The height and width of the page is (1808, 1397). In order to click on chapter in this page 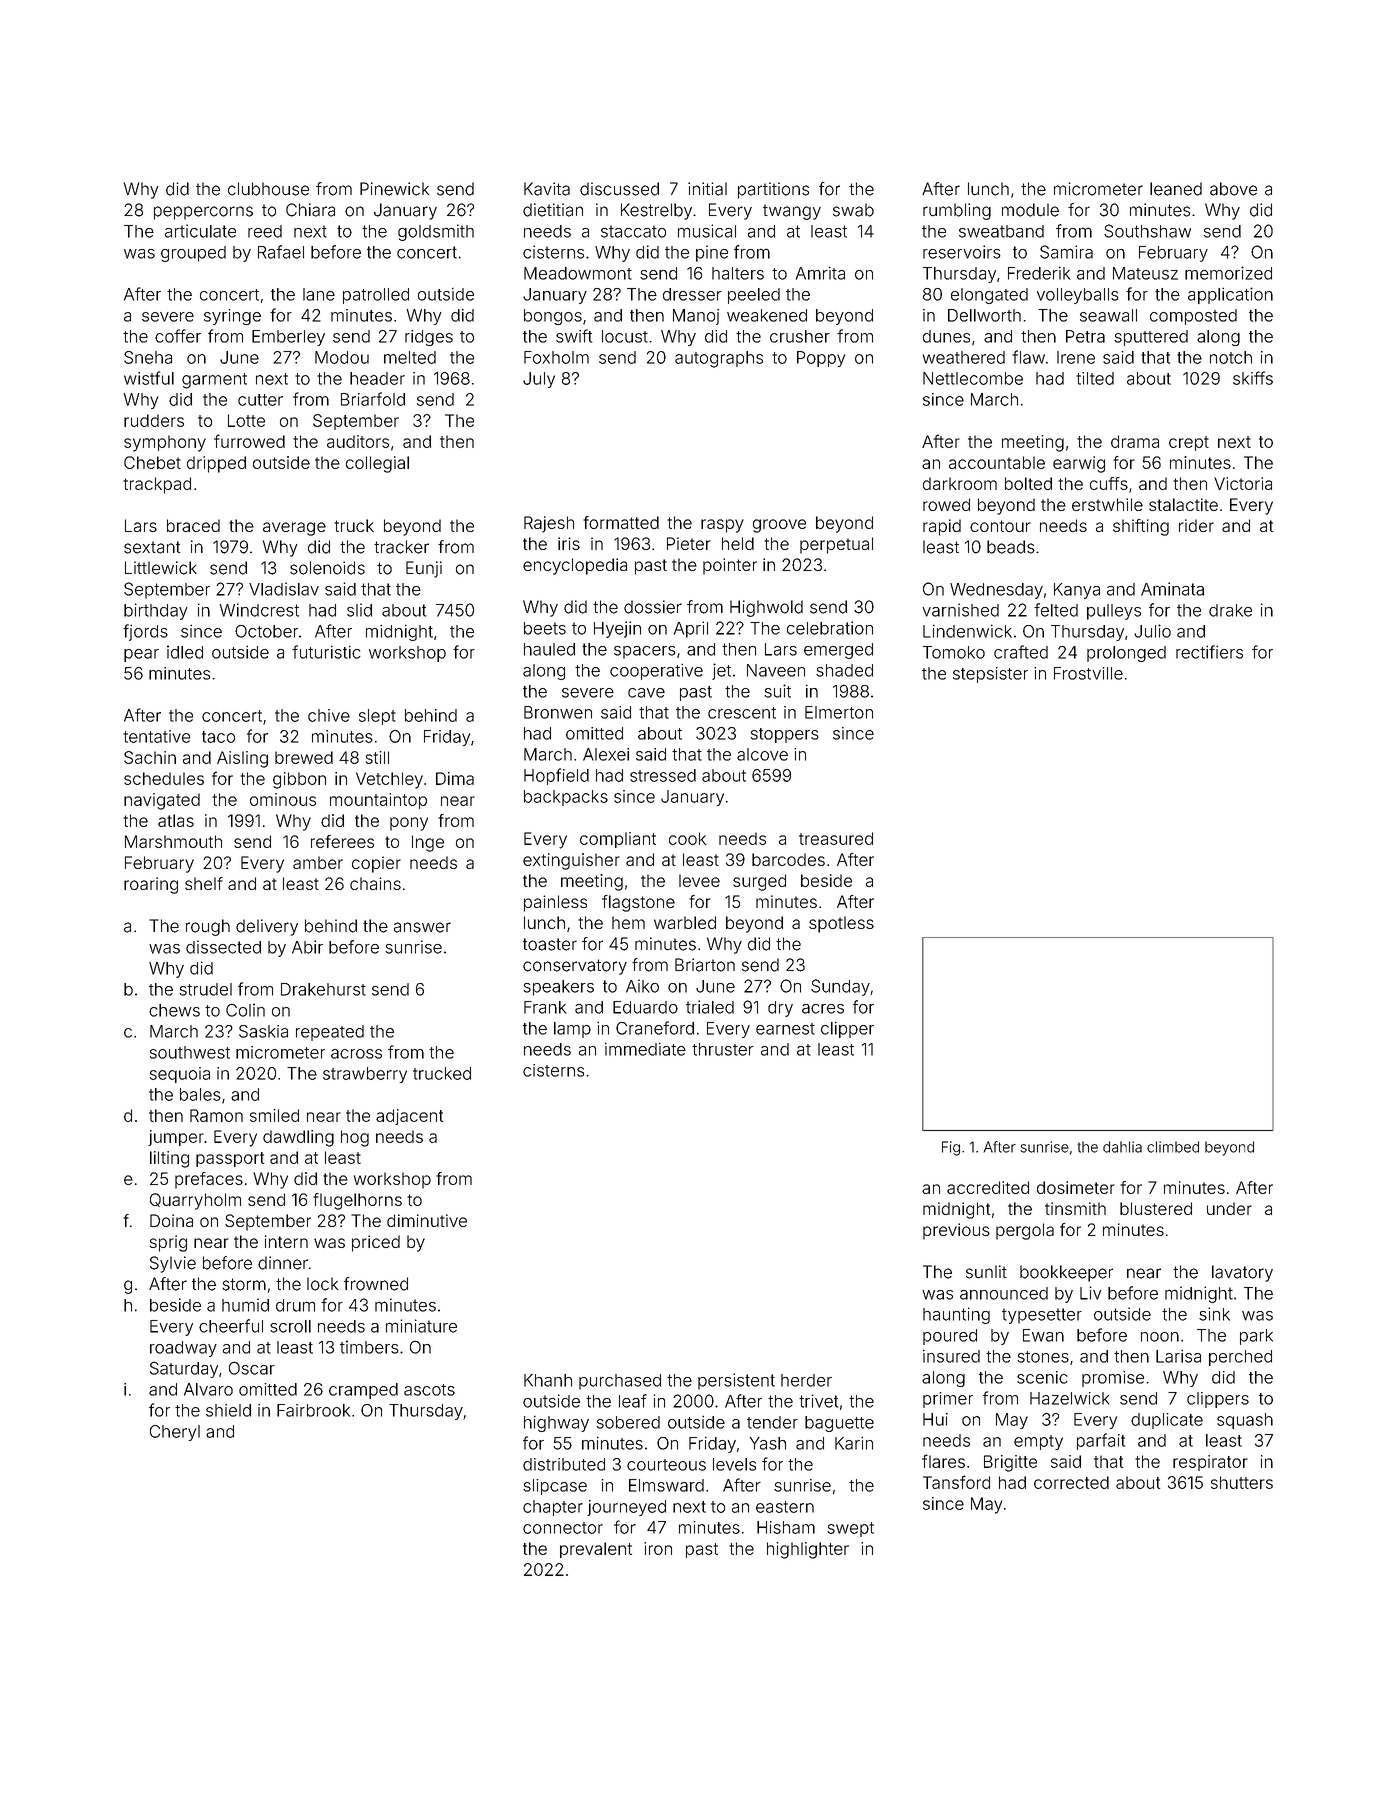, I will do `click(553, 1508)`.
